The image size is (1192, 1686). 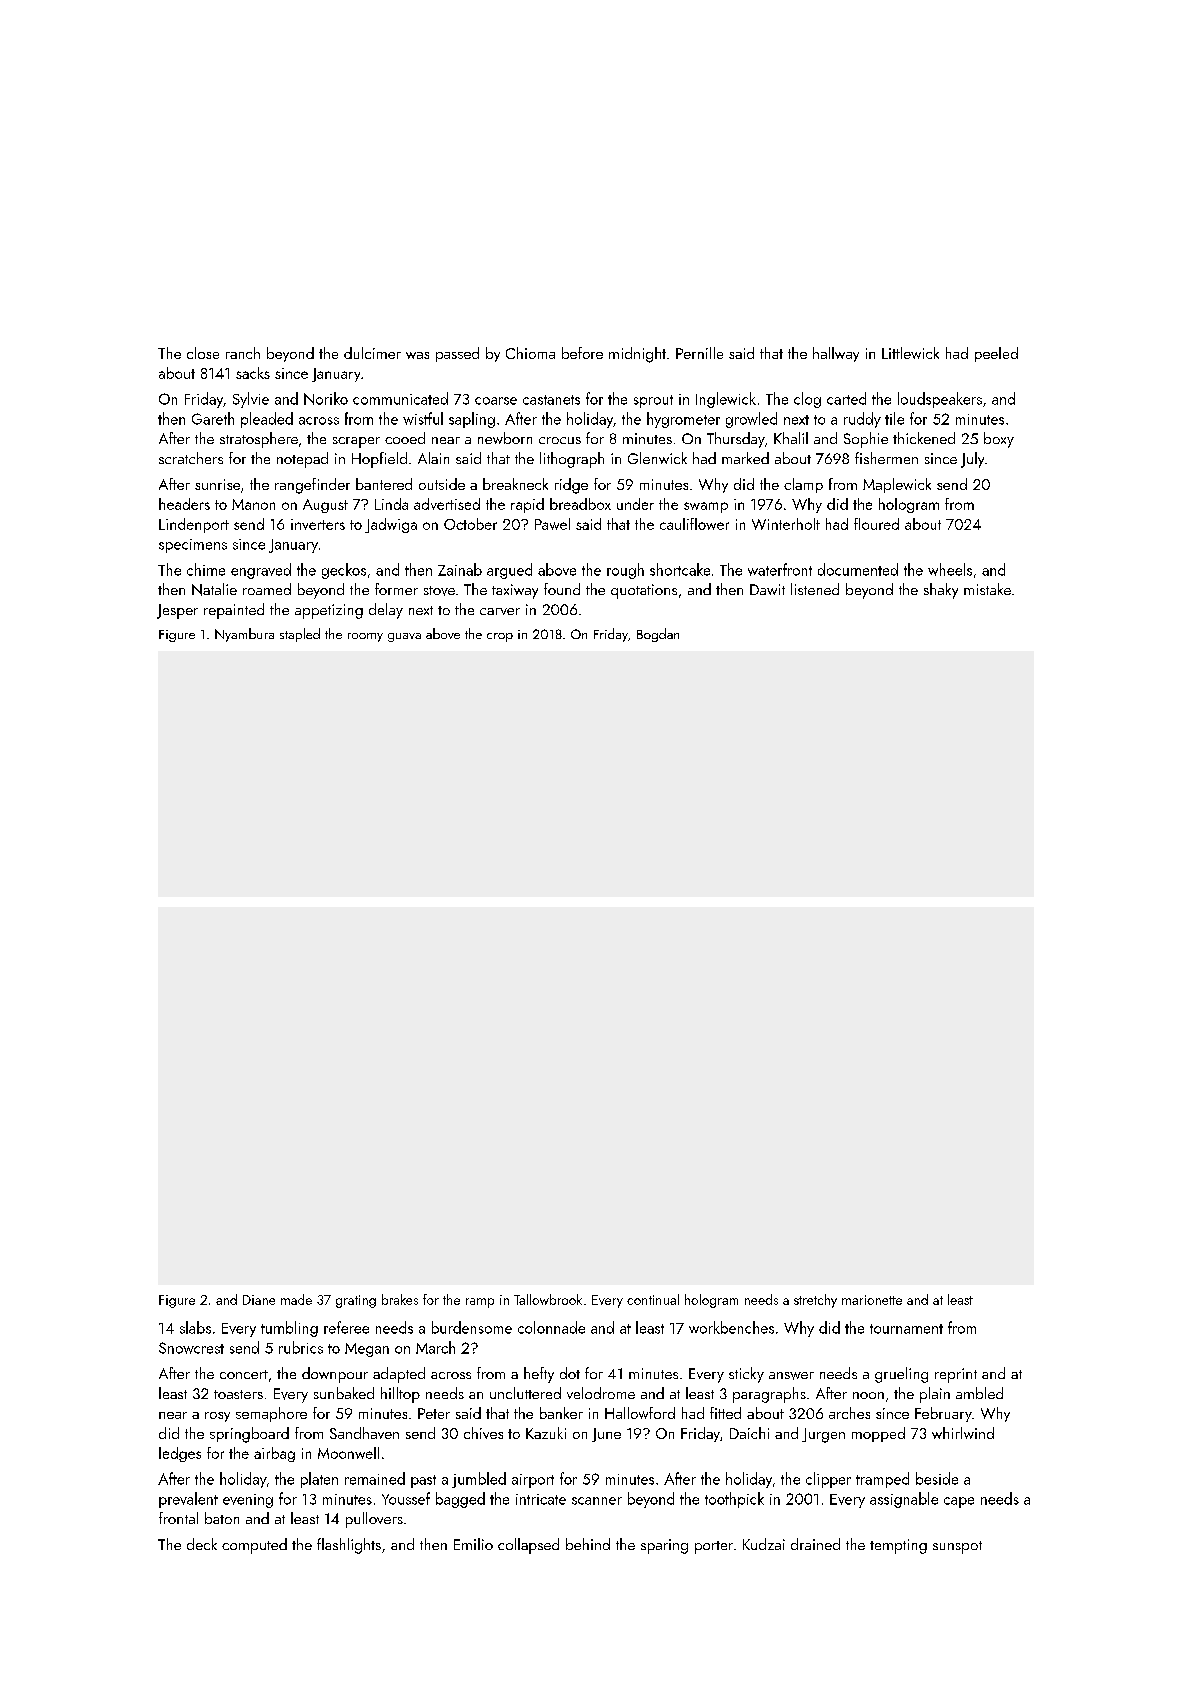 I want to click on swamp, so click(x=706, y=507).
